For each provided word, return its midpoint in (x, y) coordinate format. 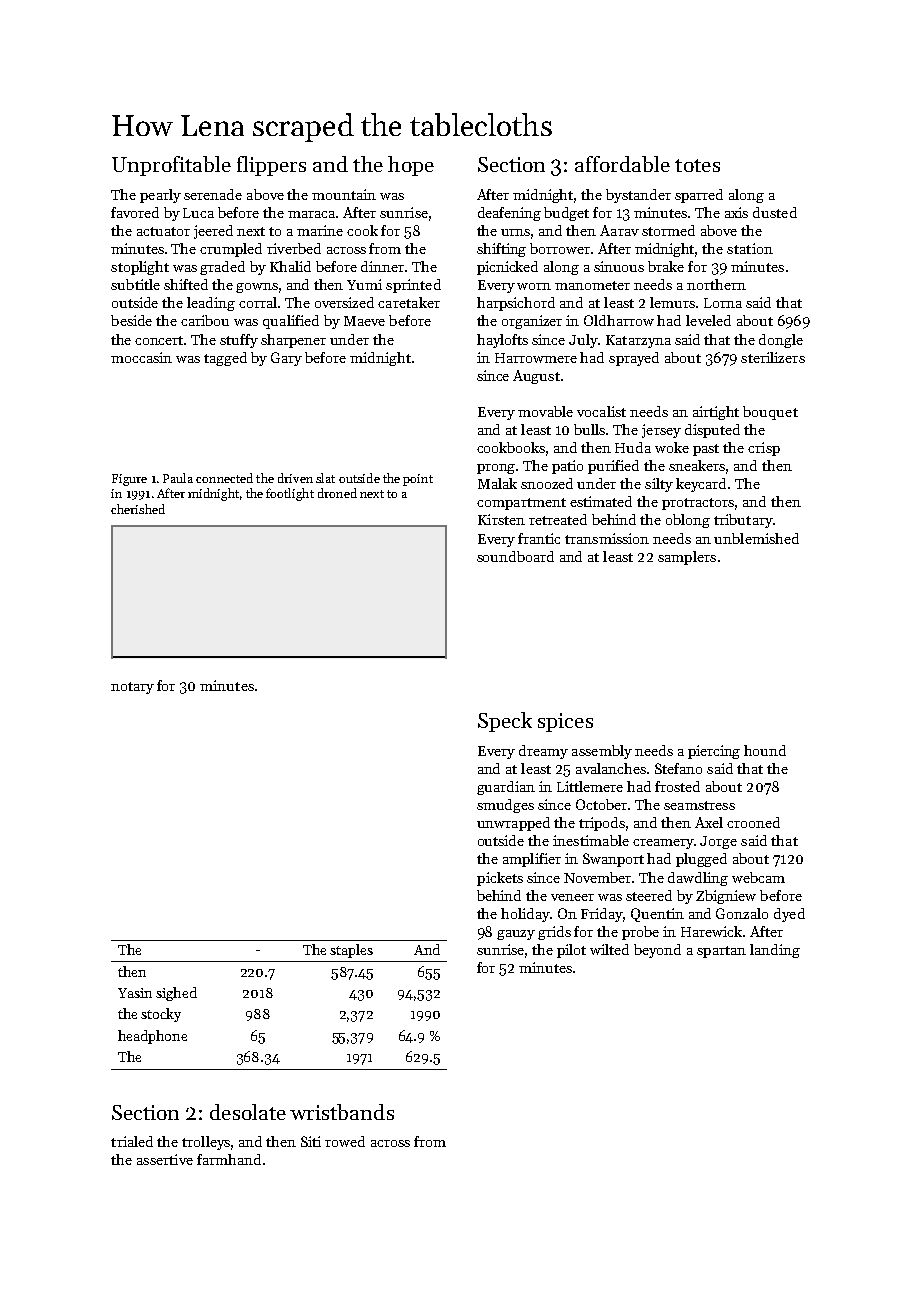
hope (411, 166)
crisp (764, 449)
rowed (345, 1141)
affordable (622, 164)
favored (135, 212)
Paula (178, 478)
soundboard (515, 556)
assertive (165, 1159)
